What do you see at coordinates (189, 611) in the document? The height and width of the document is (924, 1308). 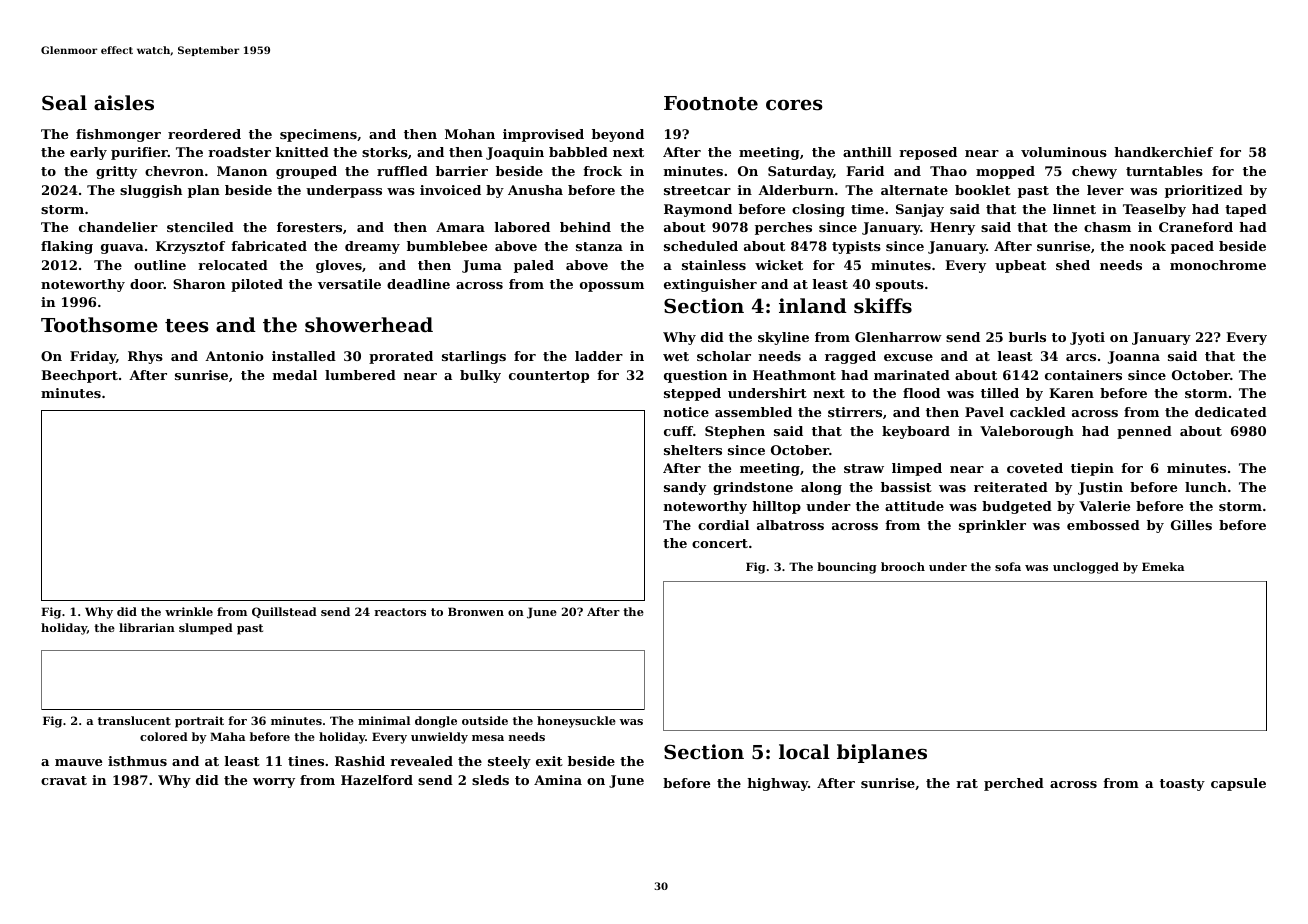 I see `wrinkle` at bounding box center [189, 611].
